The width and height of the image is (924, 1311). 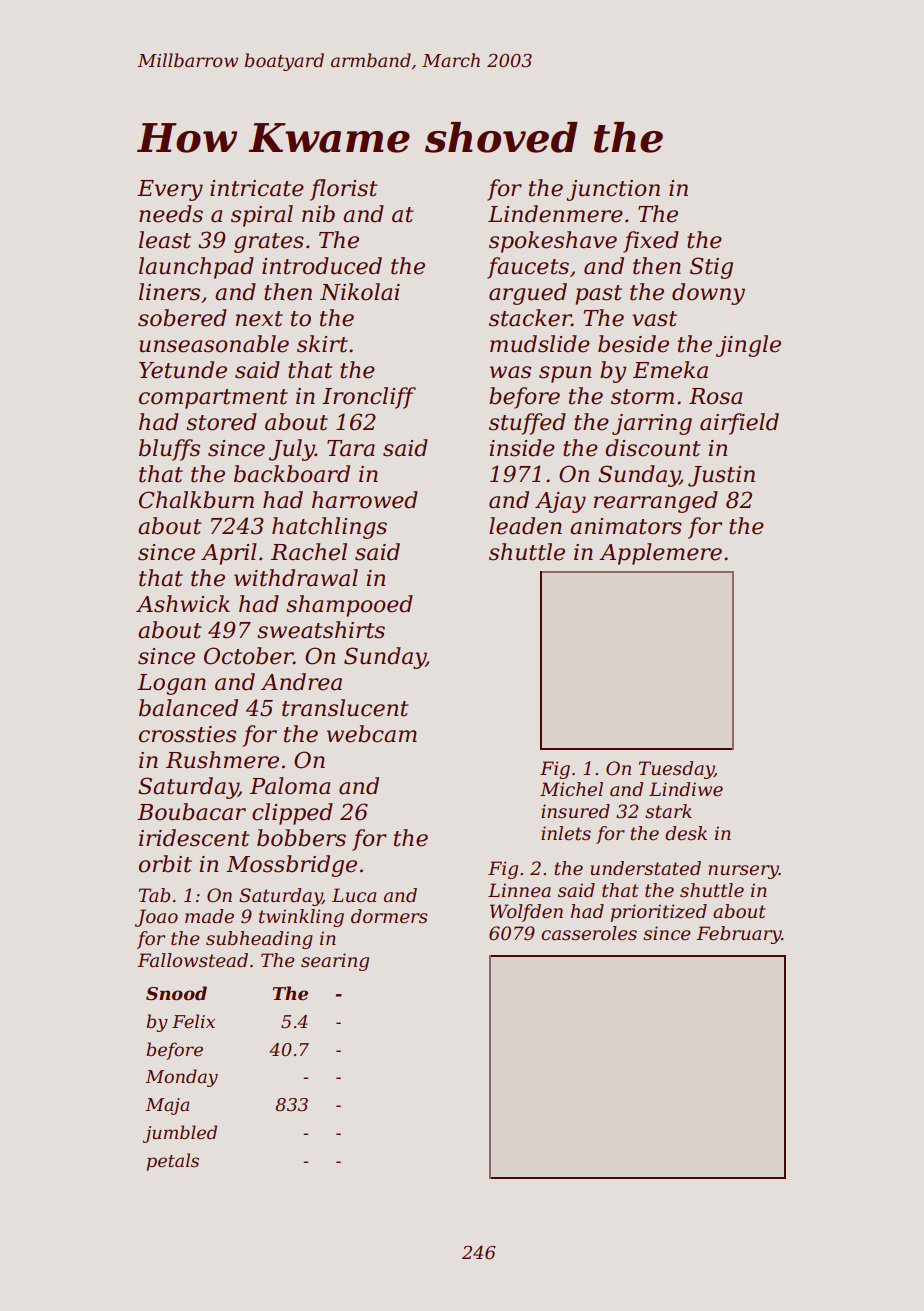 I want to click on nursery, so click(x=743, y=872).
